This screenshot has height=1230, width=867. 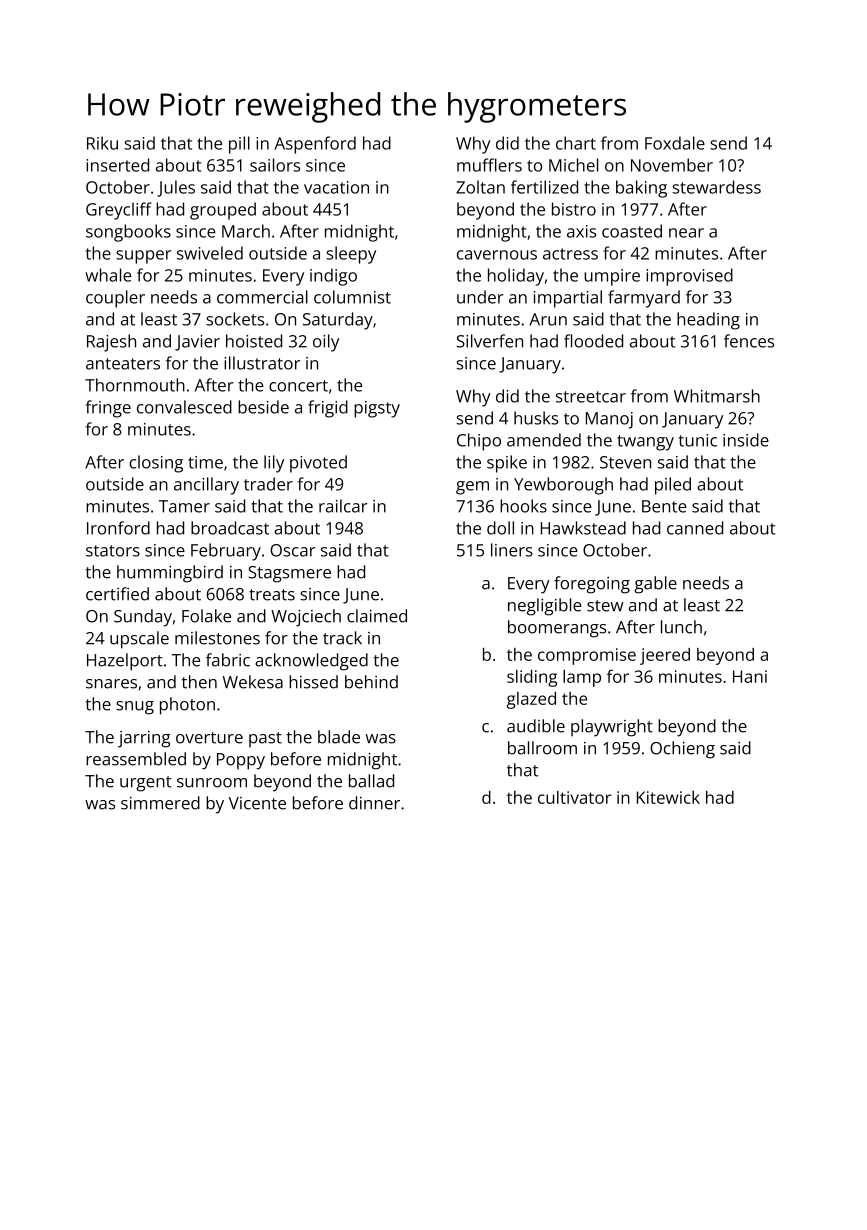 What do you see at coordinates (374, 803) in the screenshot?
I see `dinner` at bounding box center [374, 803].
